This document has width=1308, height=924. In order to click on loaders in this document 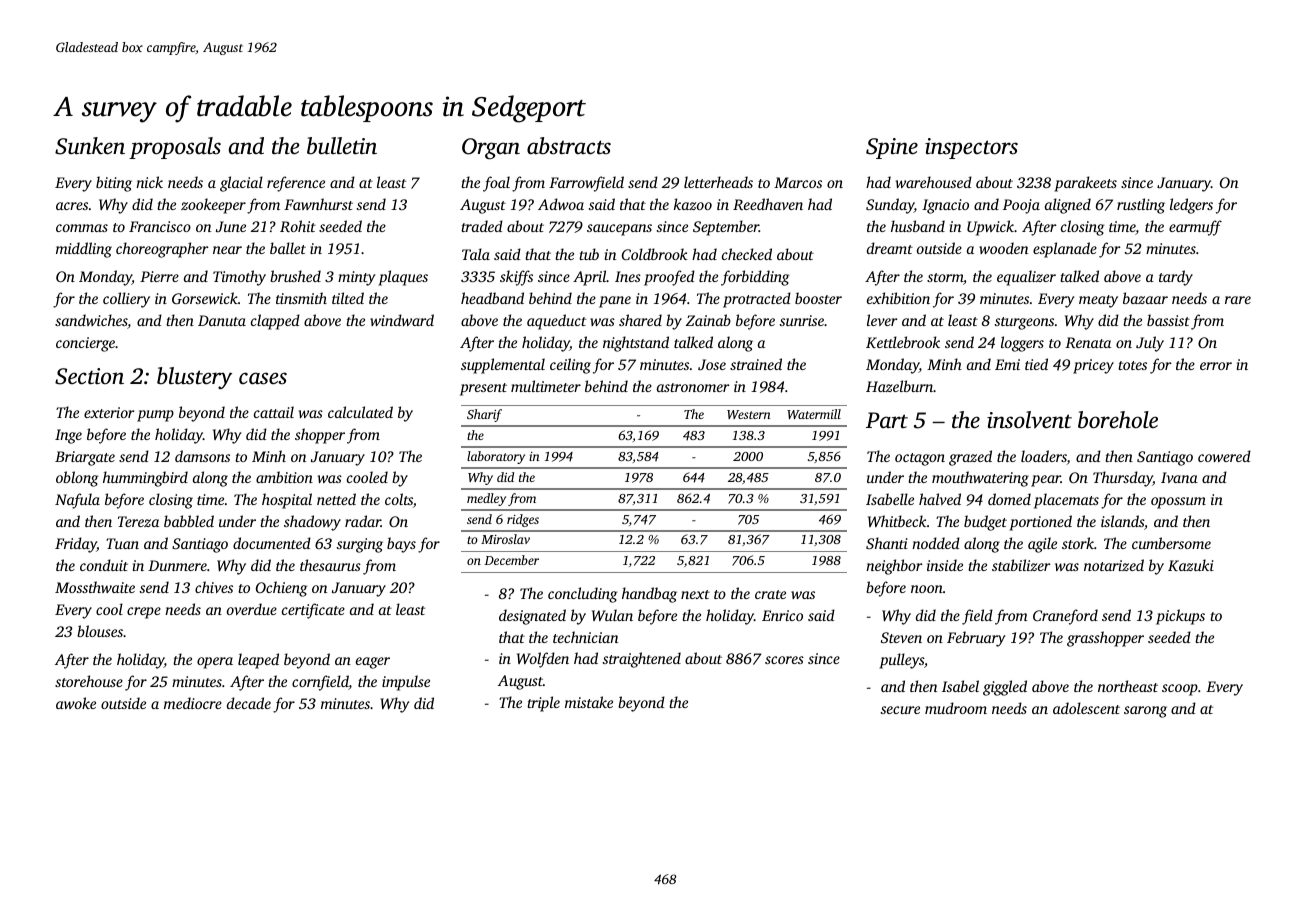, I will do `click(1044, 457)`.
